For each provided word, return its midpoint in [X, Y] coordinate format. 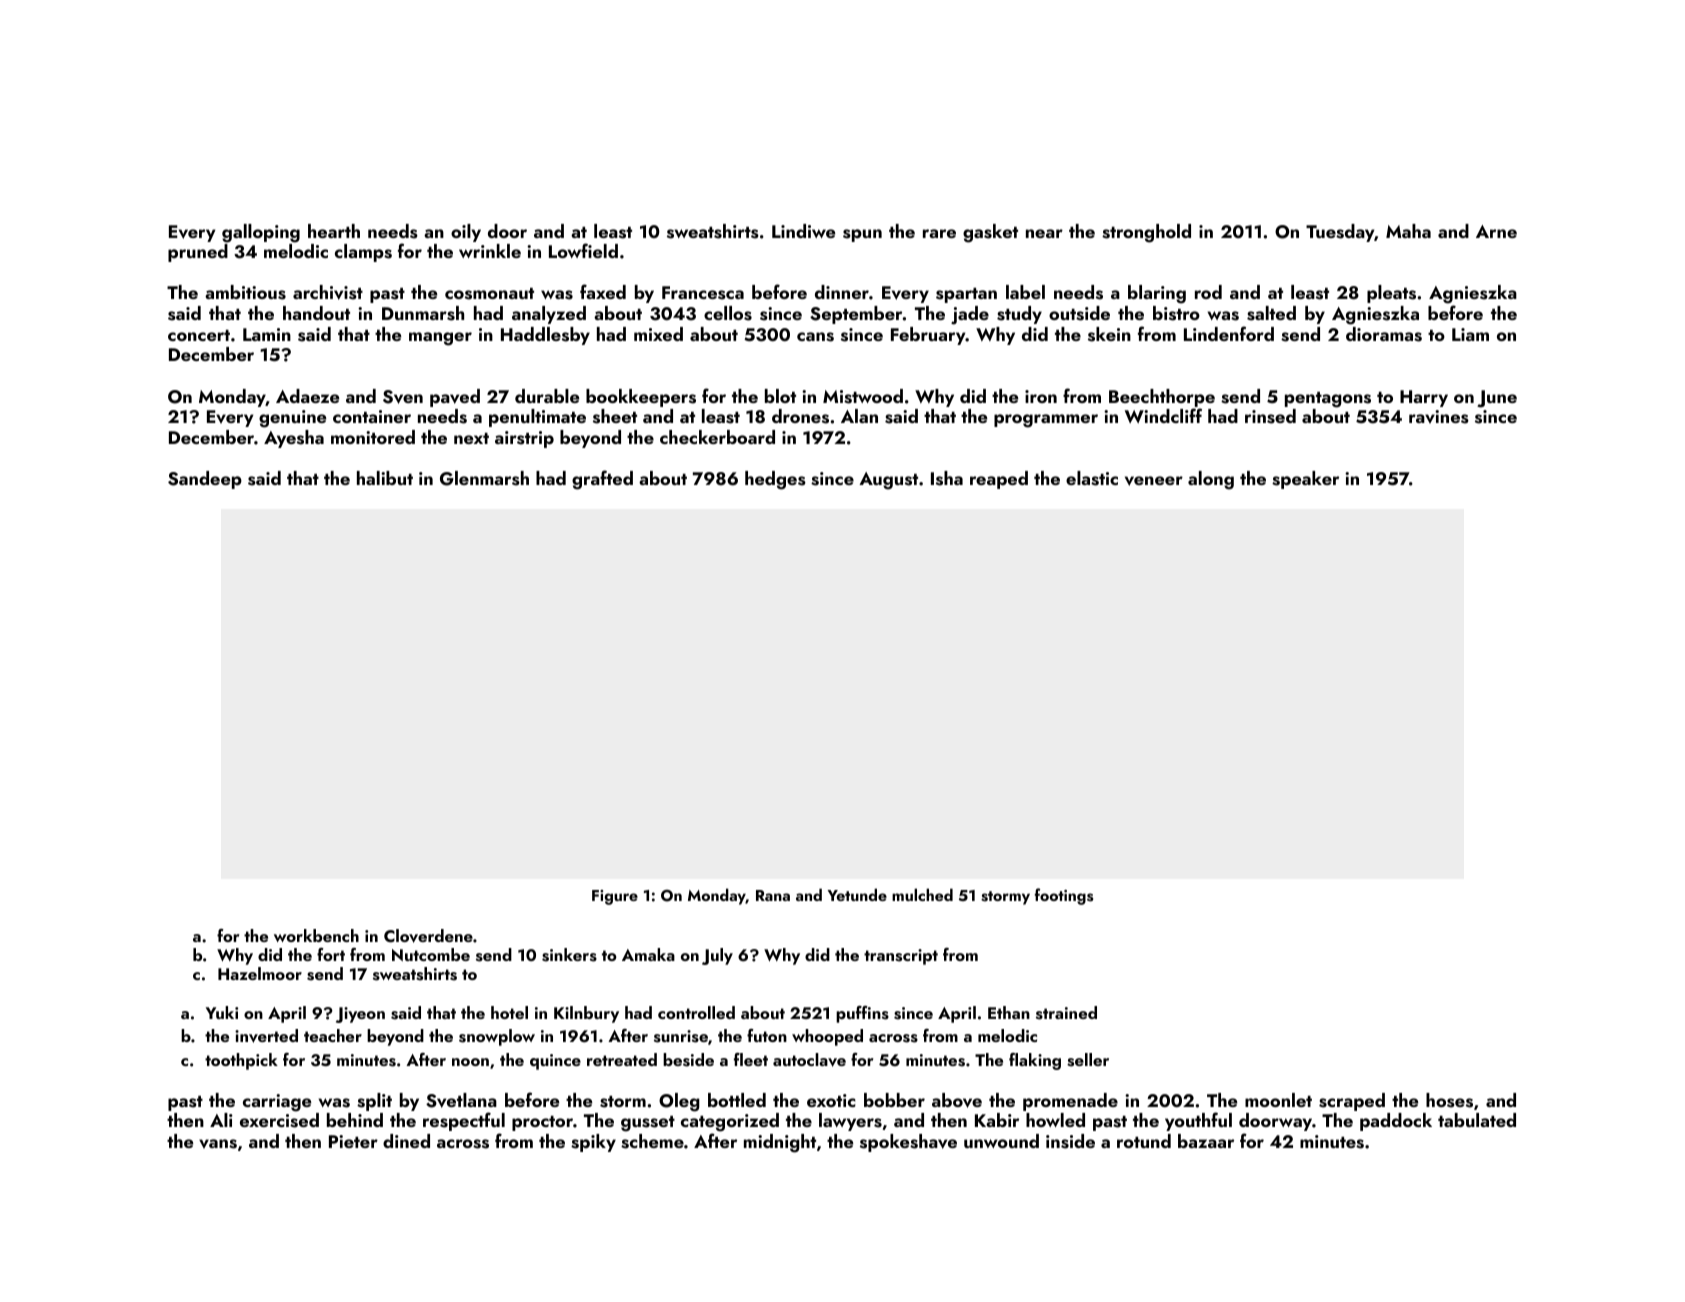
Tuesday [1340, 233]
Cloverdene [428, 936]
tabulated [1477, 1120]
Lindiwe [803, 231]
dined [406, 1141]
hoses [1449, 1100]
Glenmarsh [484, 478]
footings [1064, 896]
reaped [999, 480]
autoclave [809, 1060]
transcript [901, 957]
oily [466, 233]
